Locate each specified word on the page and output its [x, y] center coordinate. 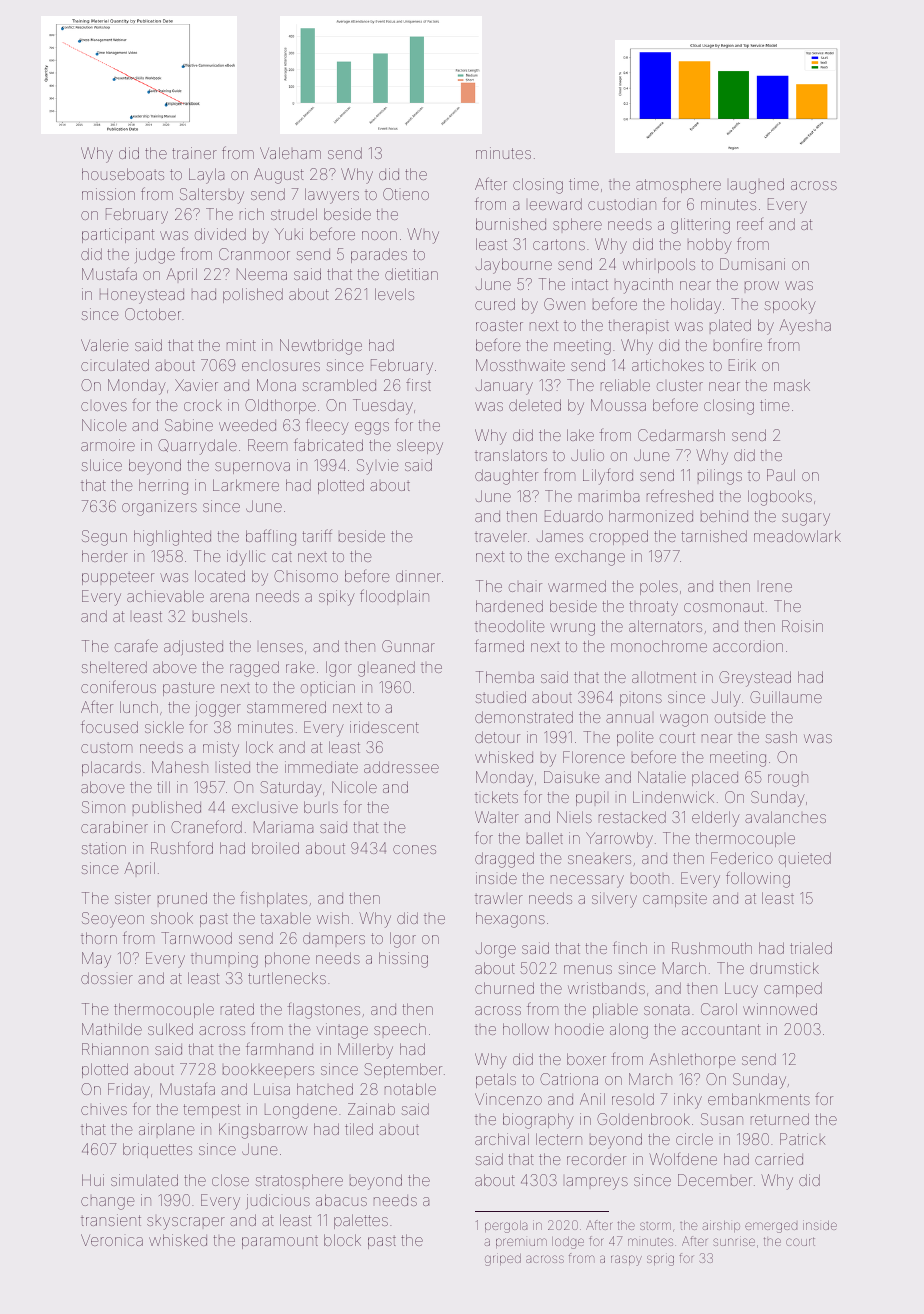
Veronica [112, 1240]
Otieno [406, 194]
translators [511, 455]
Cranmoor [254, 254]
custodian [622, 204]
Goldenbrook [643, 1119]
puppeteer [118, 579]
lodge [568, 1243]
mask [792, 385]
